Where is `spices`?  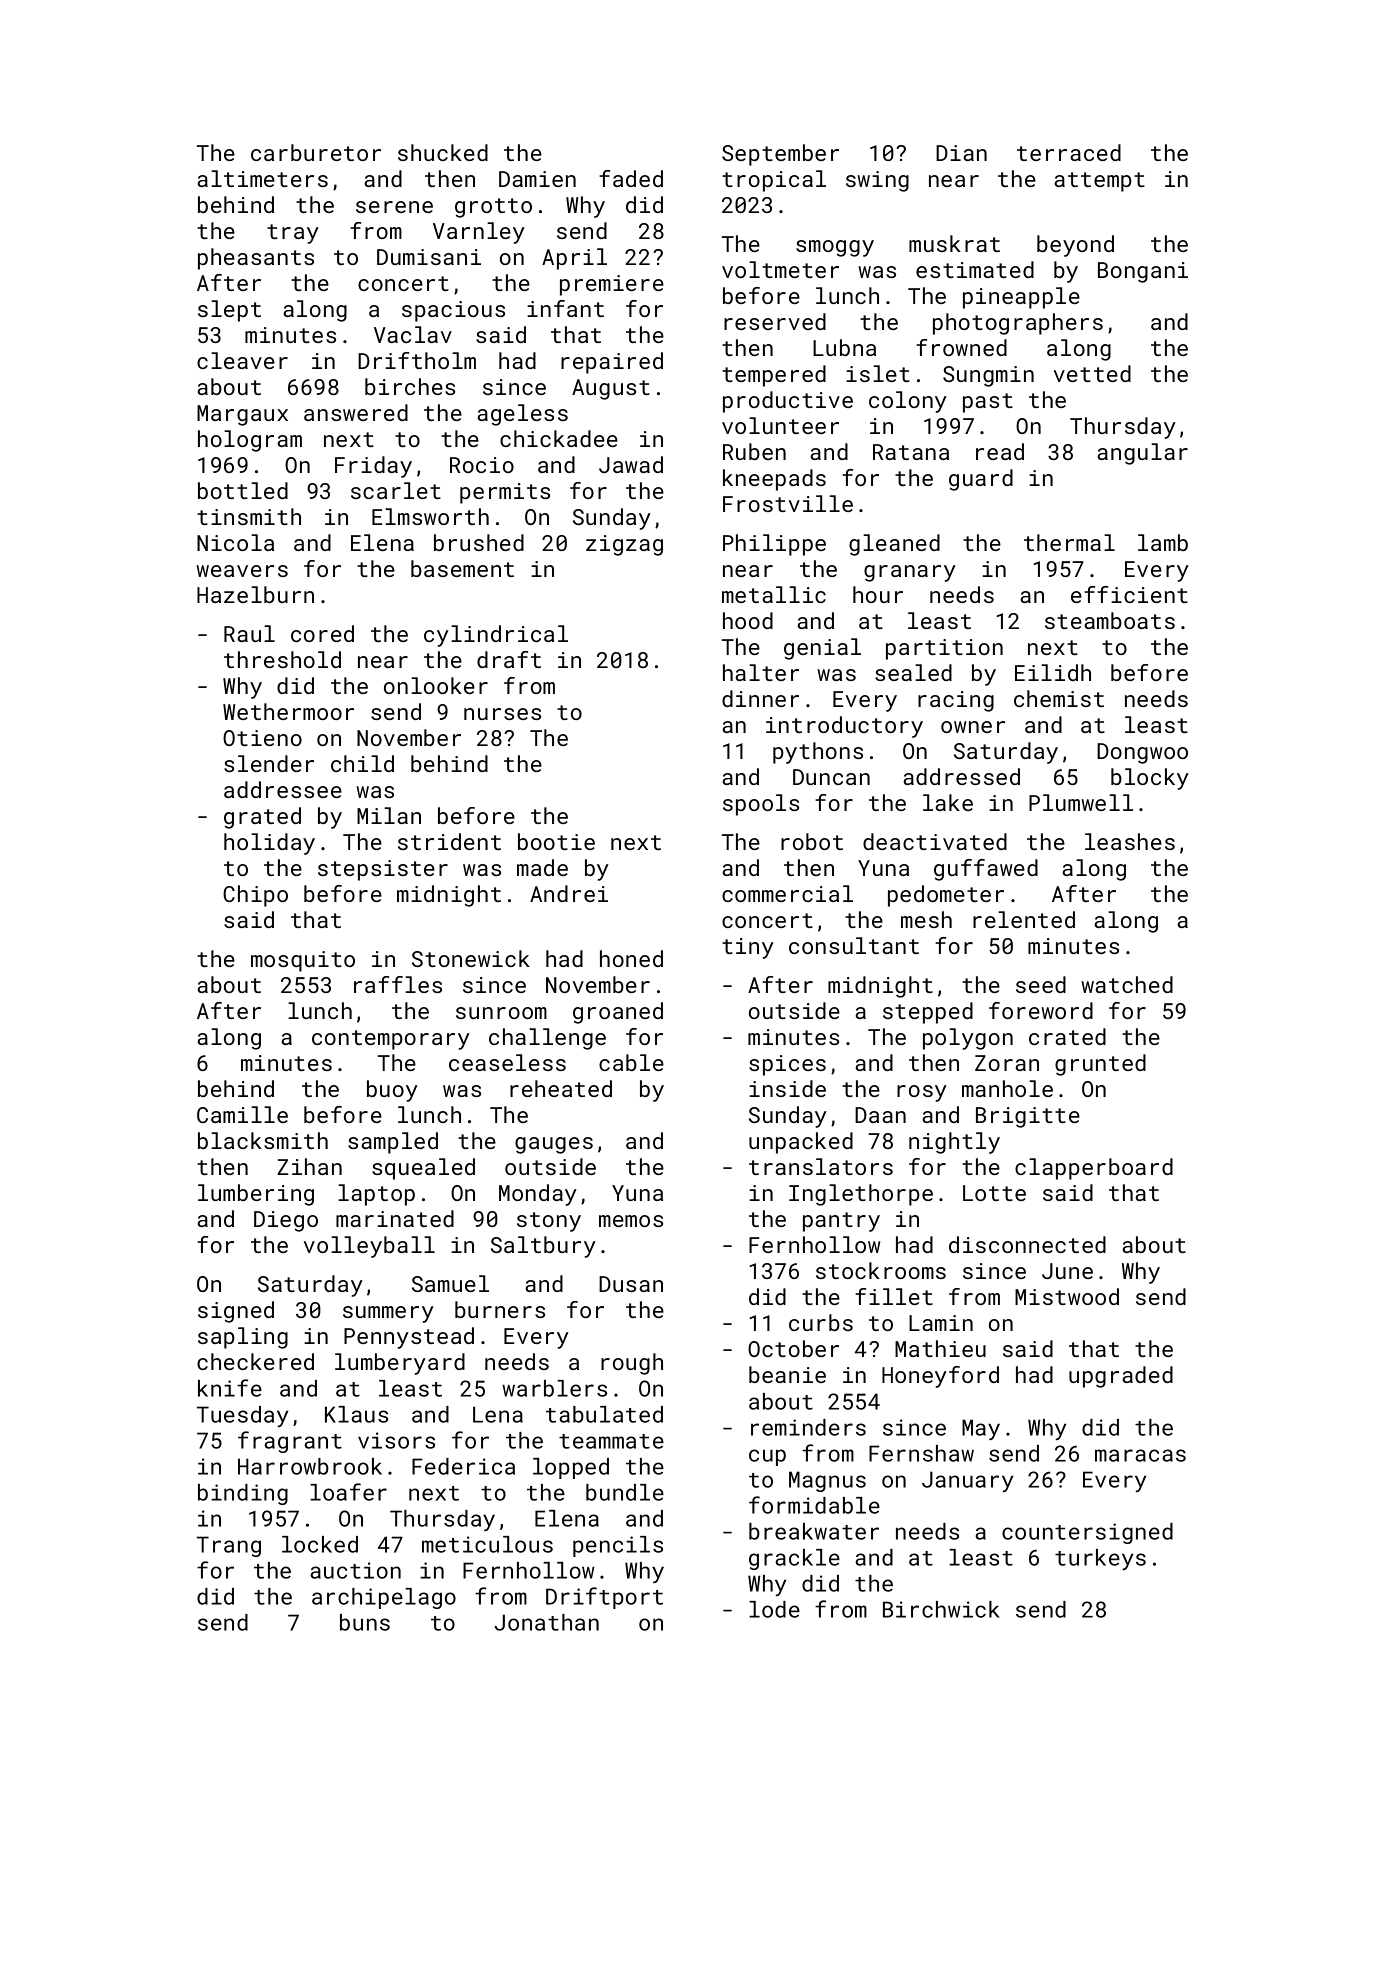
spices is located at coordinates (787, 1065).
